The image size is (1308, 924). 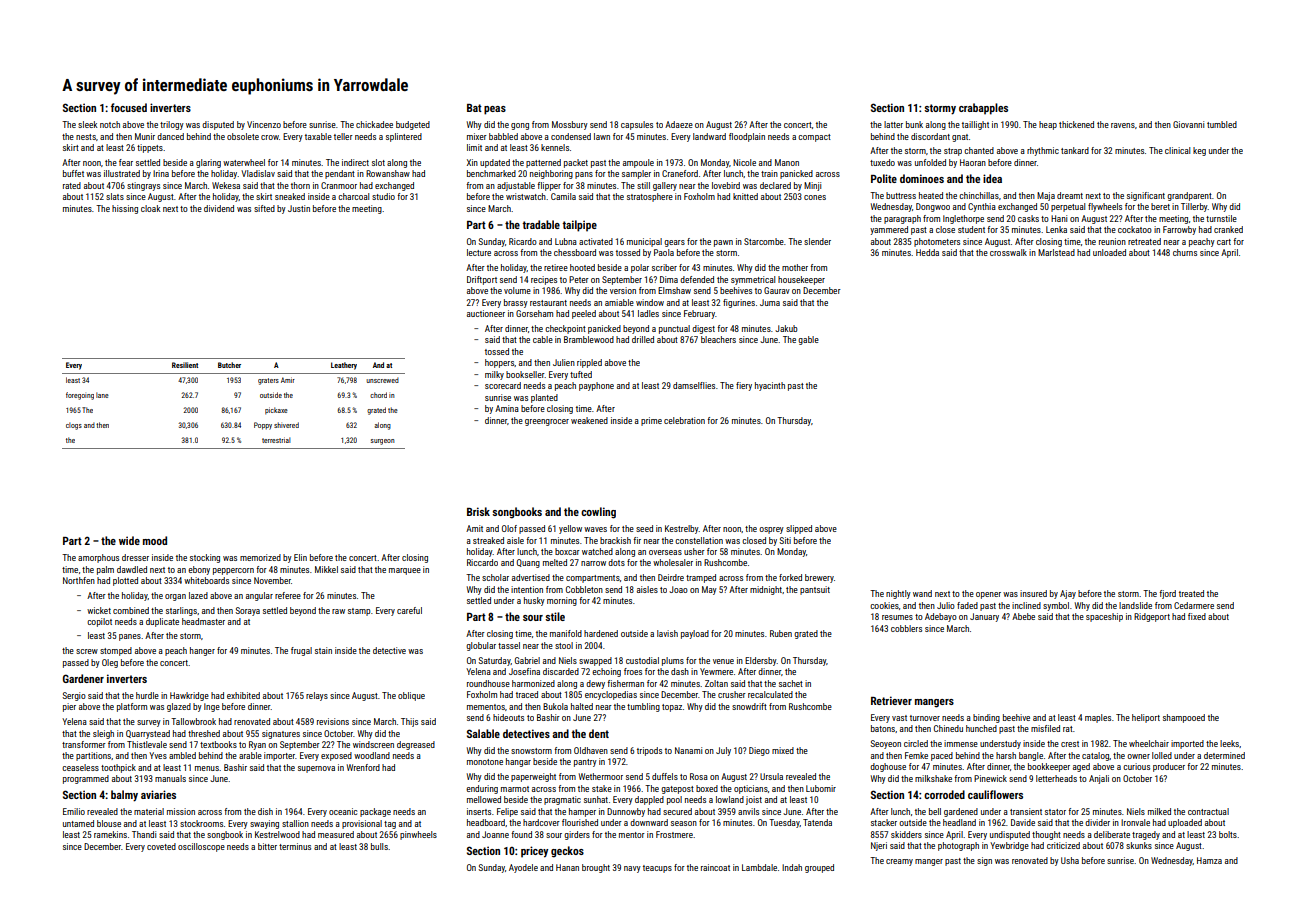 I want to click on Mossbury, so click(x=570, y=125).
